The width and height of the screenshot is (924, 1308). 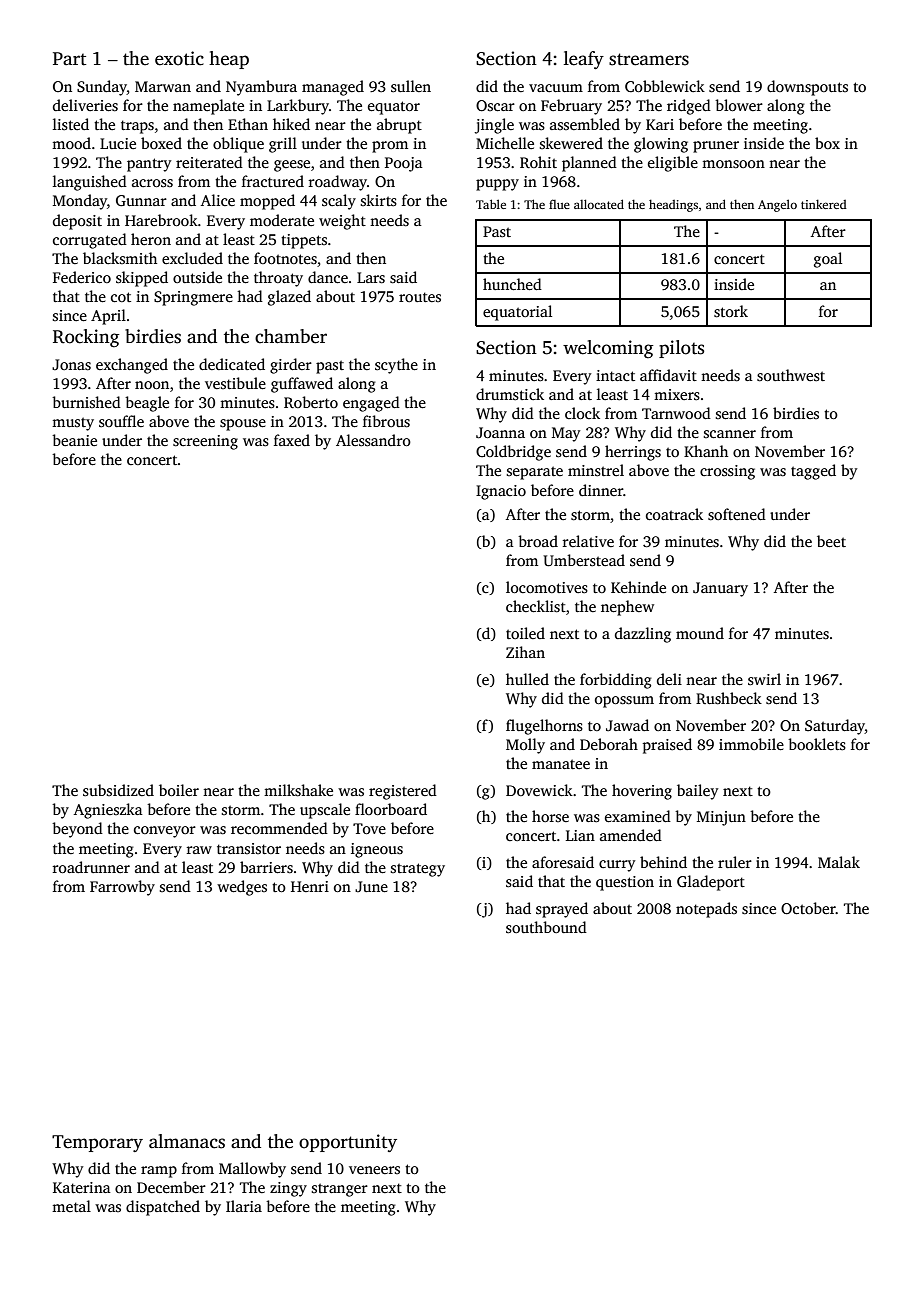 I want to click on tagged, so click(x=813, y=472).
